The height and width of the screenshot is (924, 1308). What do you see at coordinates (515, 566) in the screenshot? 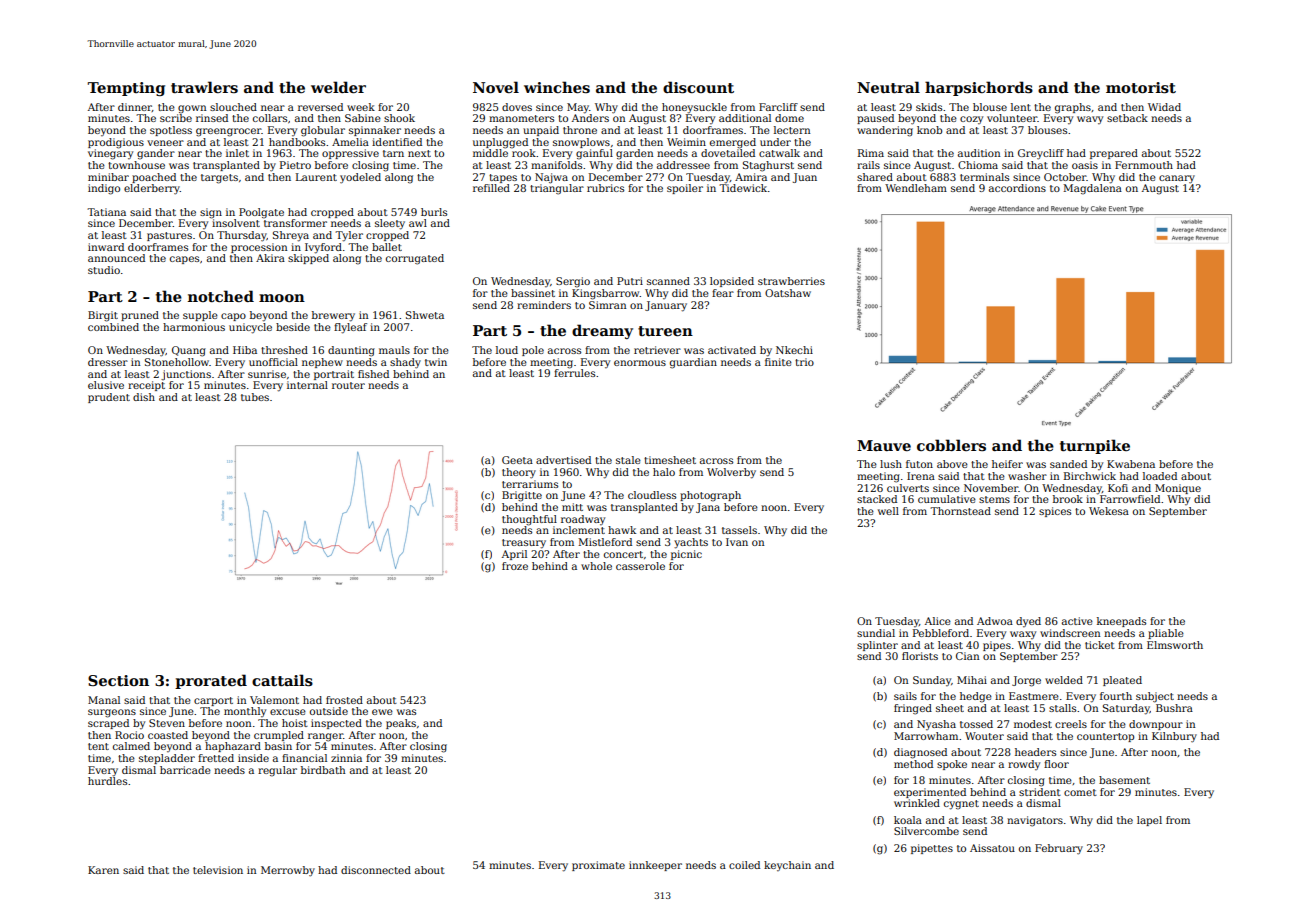
I see `froze` at bounding box center [515, 566].
